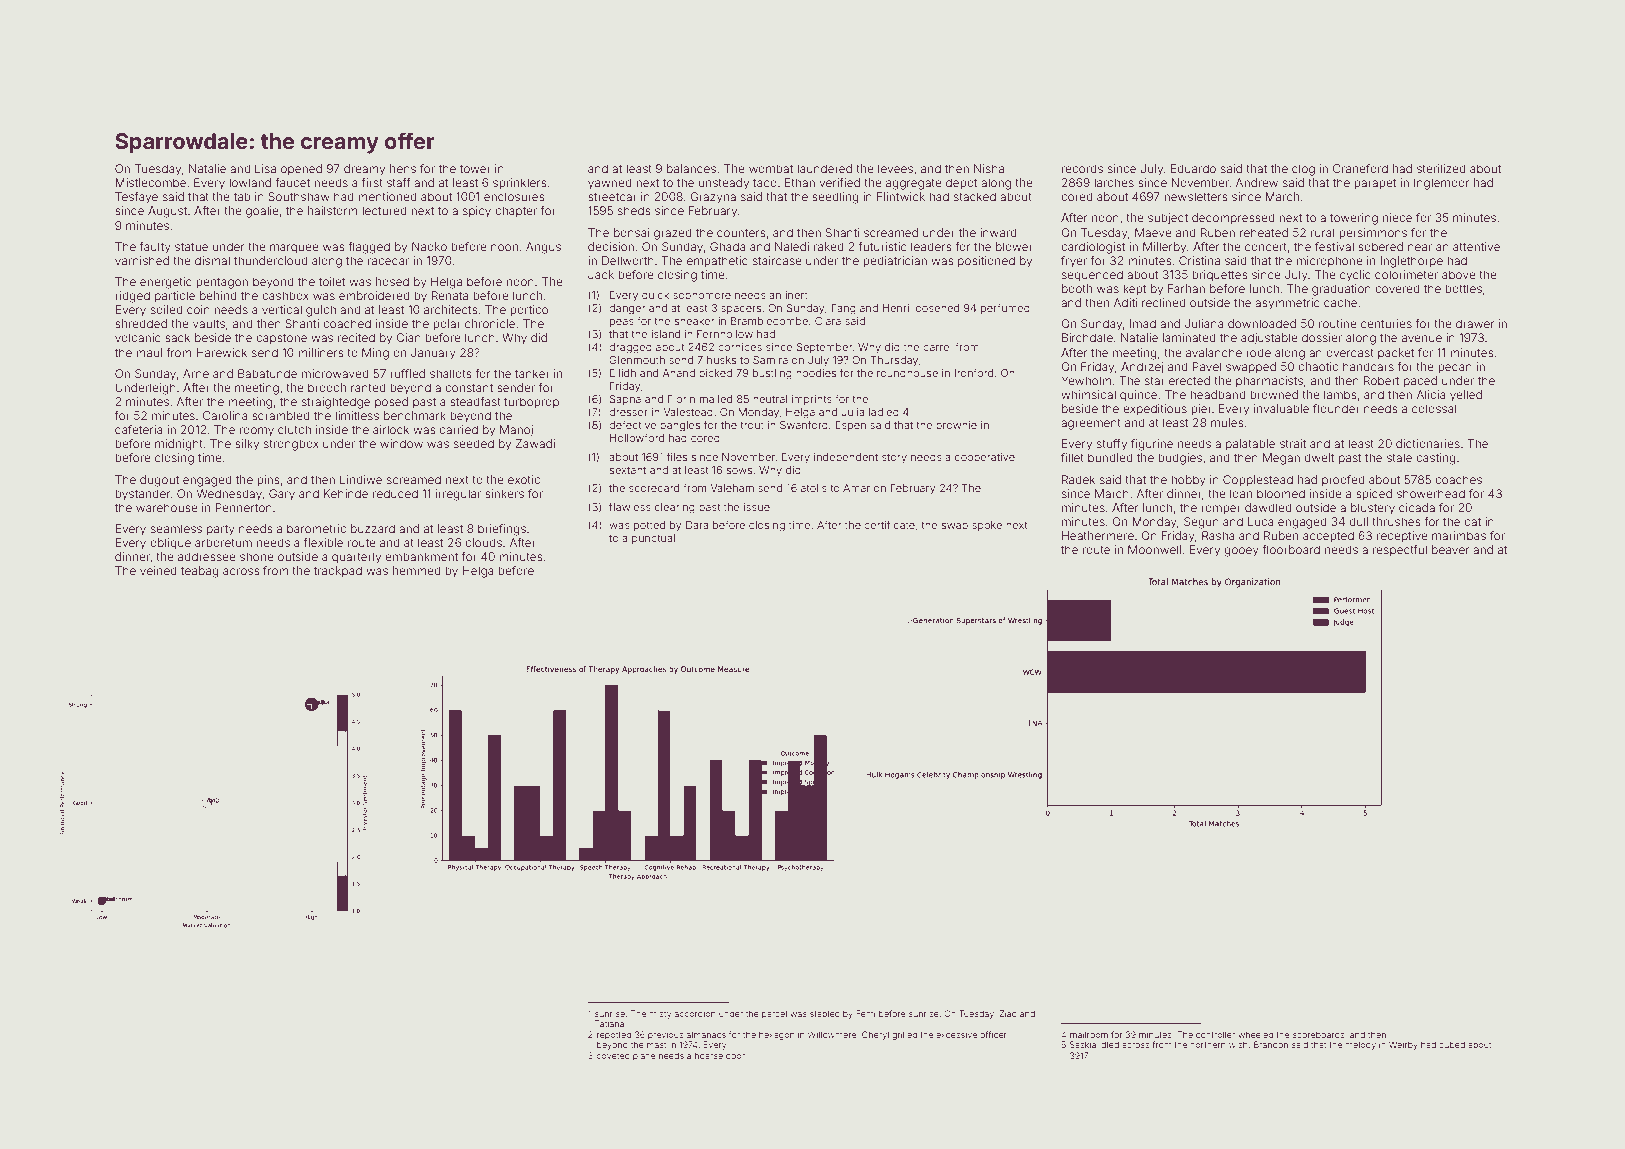 The image size is (1625, 1149). I want to click on covered, so click(1397, 288).
